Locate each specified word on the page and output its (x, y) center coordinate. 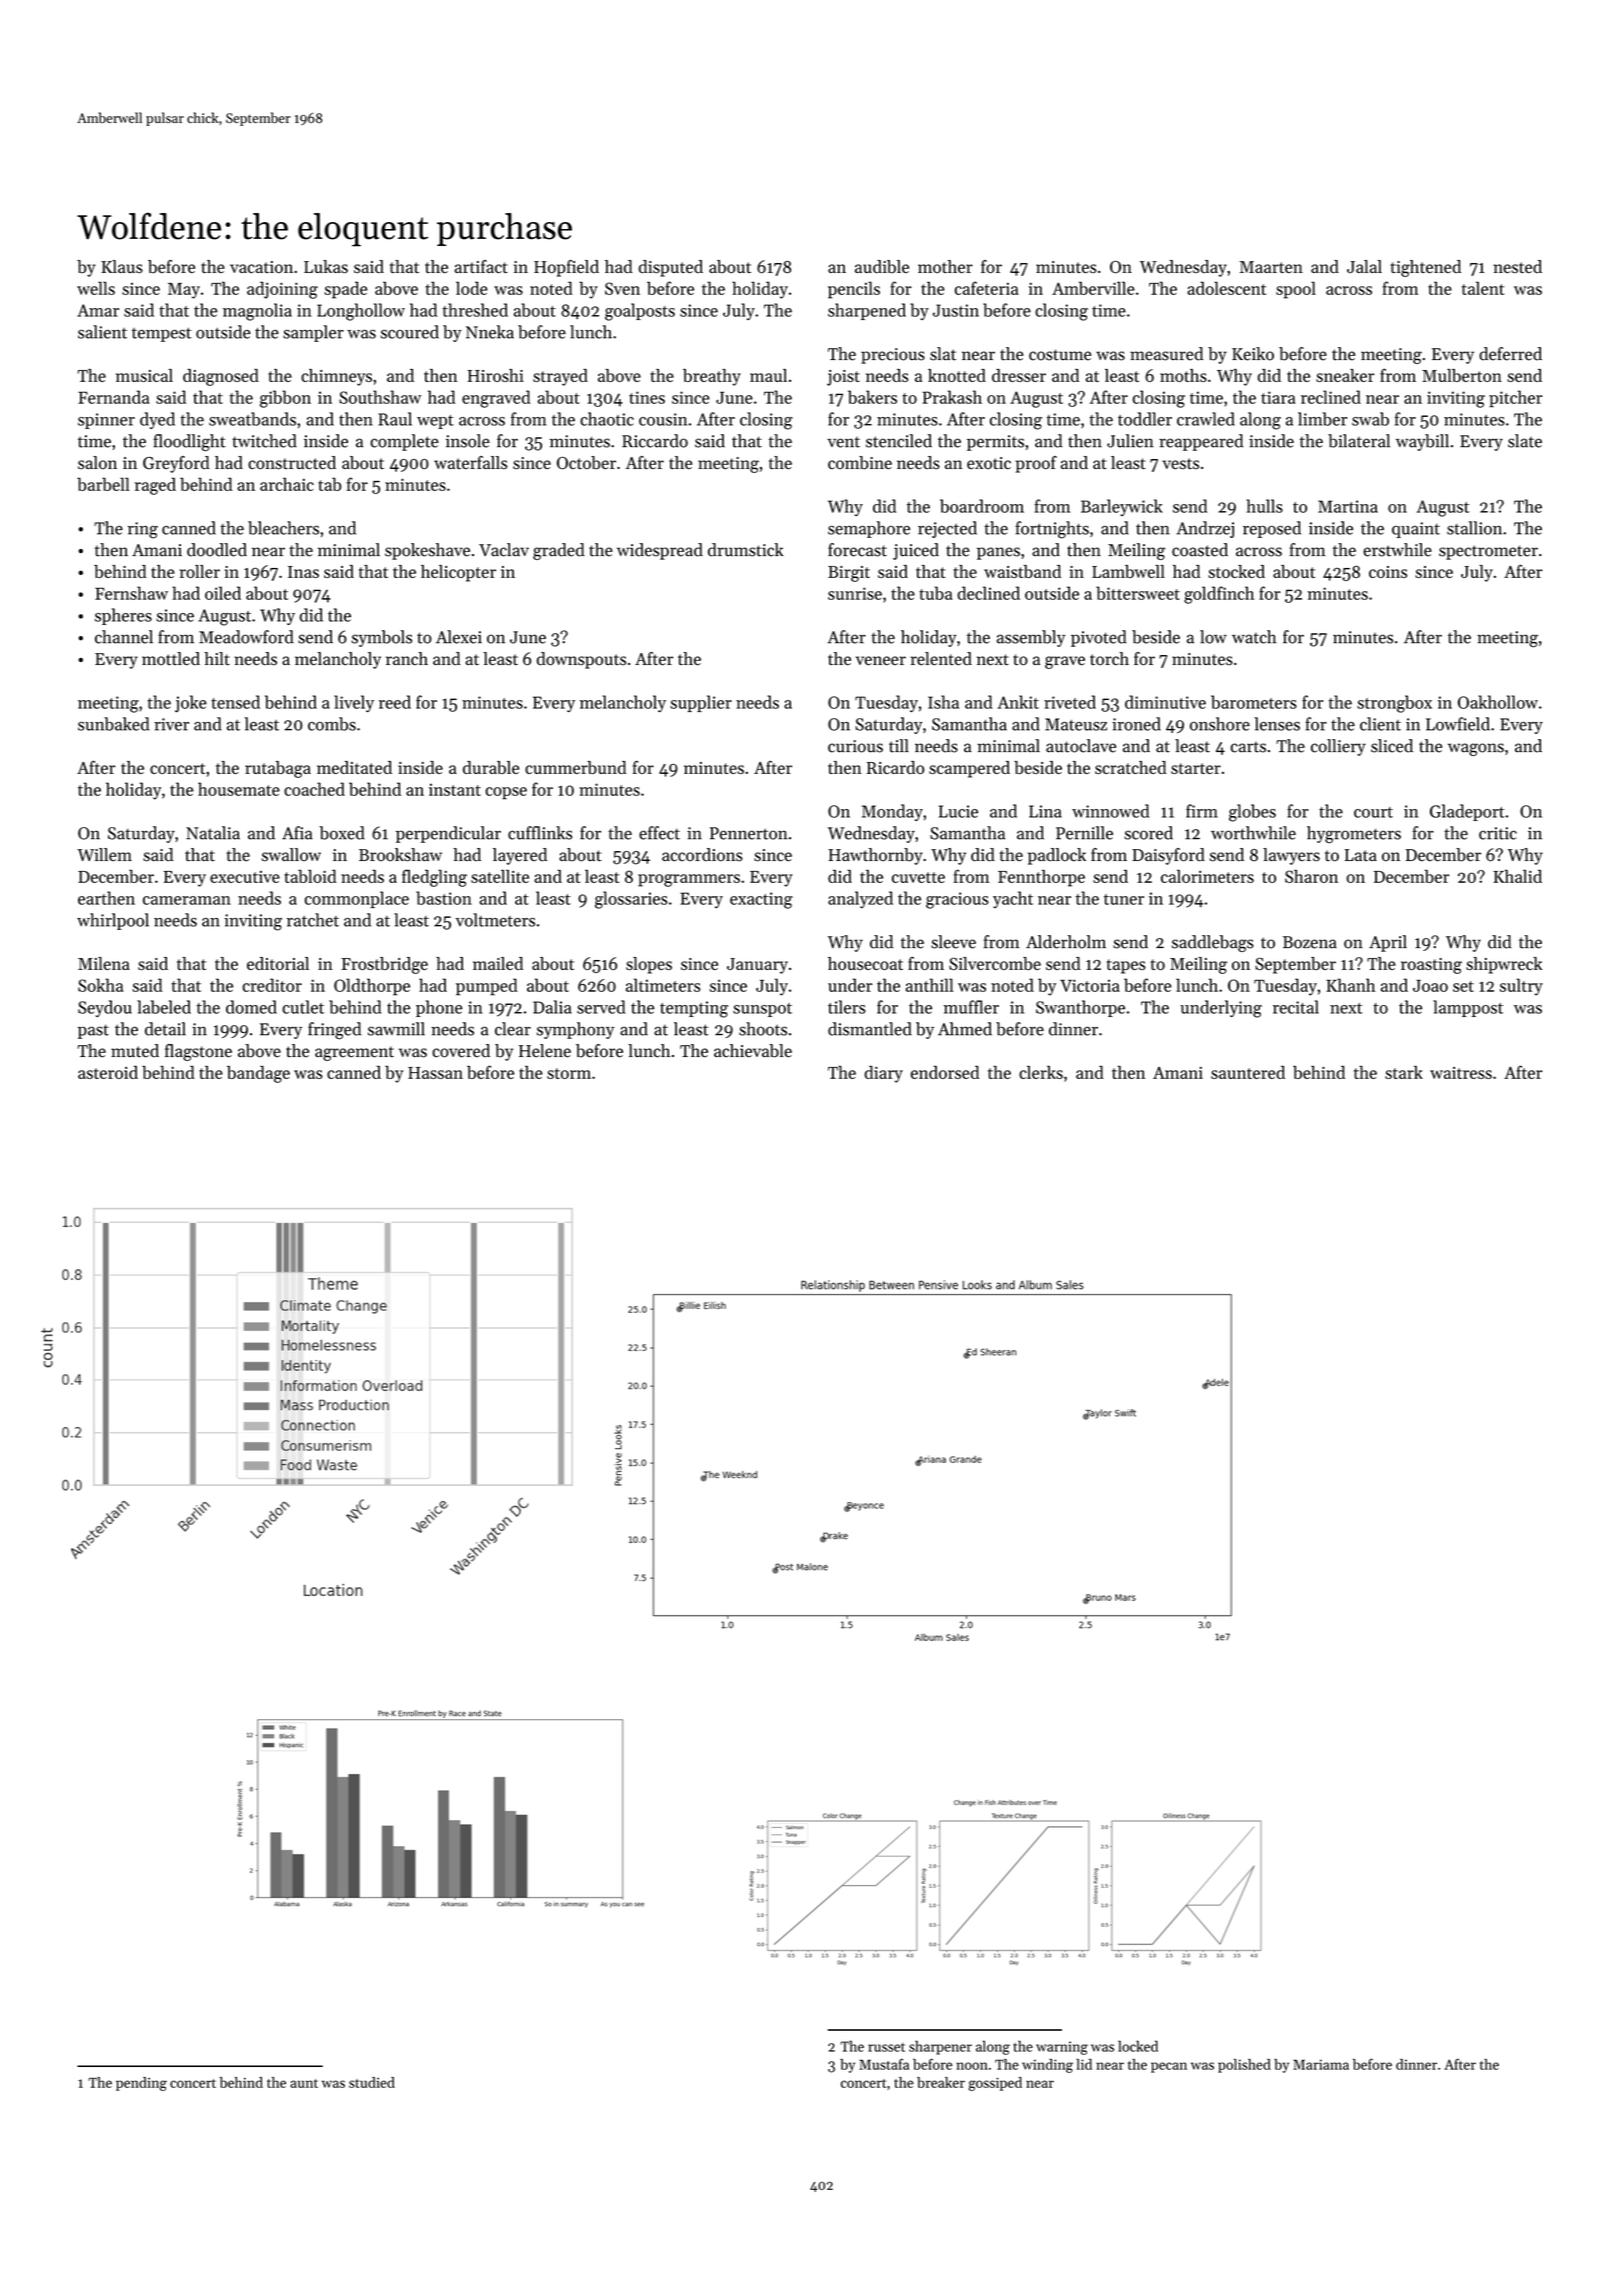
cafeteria (987, 288)
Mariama (1321, 2064)
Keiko (1253, 354)
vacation (261, 267)
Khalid (1517, 876)
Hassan (435, 1073)
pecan (1169, 2067)
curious (855, 746)
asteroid (108, 1072)
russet (886, 2047)
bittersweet (1138, 593)
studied (372, 2082)
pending (141, 2084)
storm (569, 1073)
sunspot (762, 1010)
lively (354, 703)
